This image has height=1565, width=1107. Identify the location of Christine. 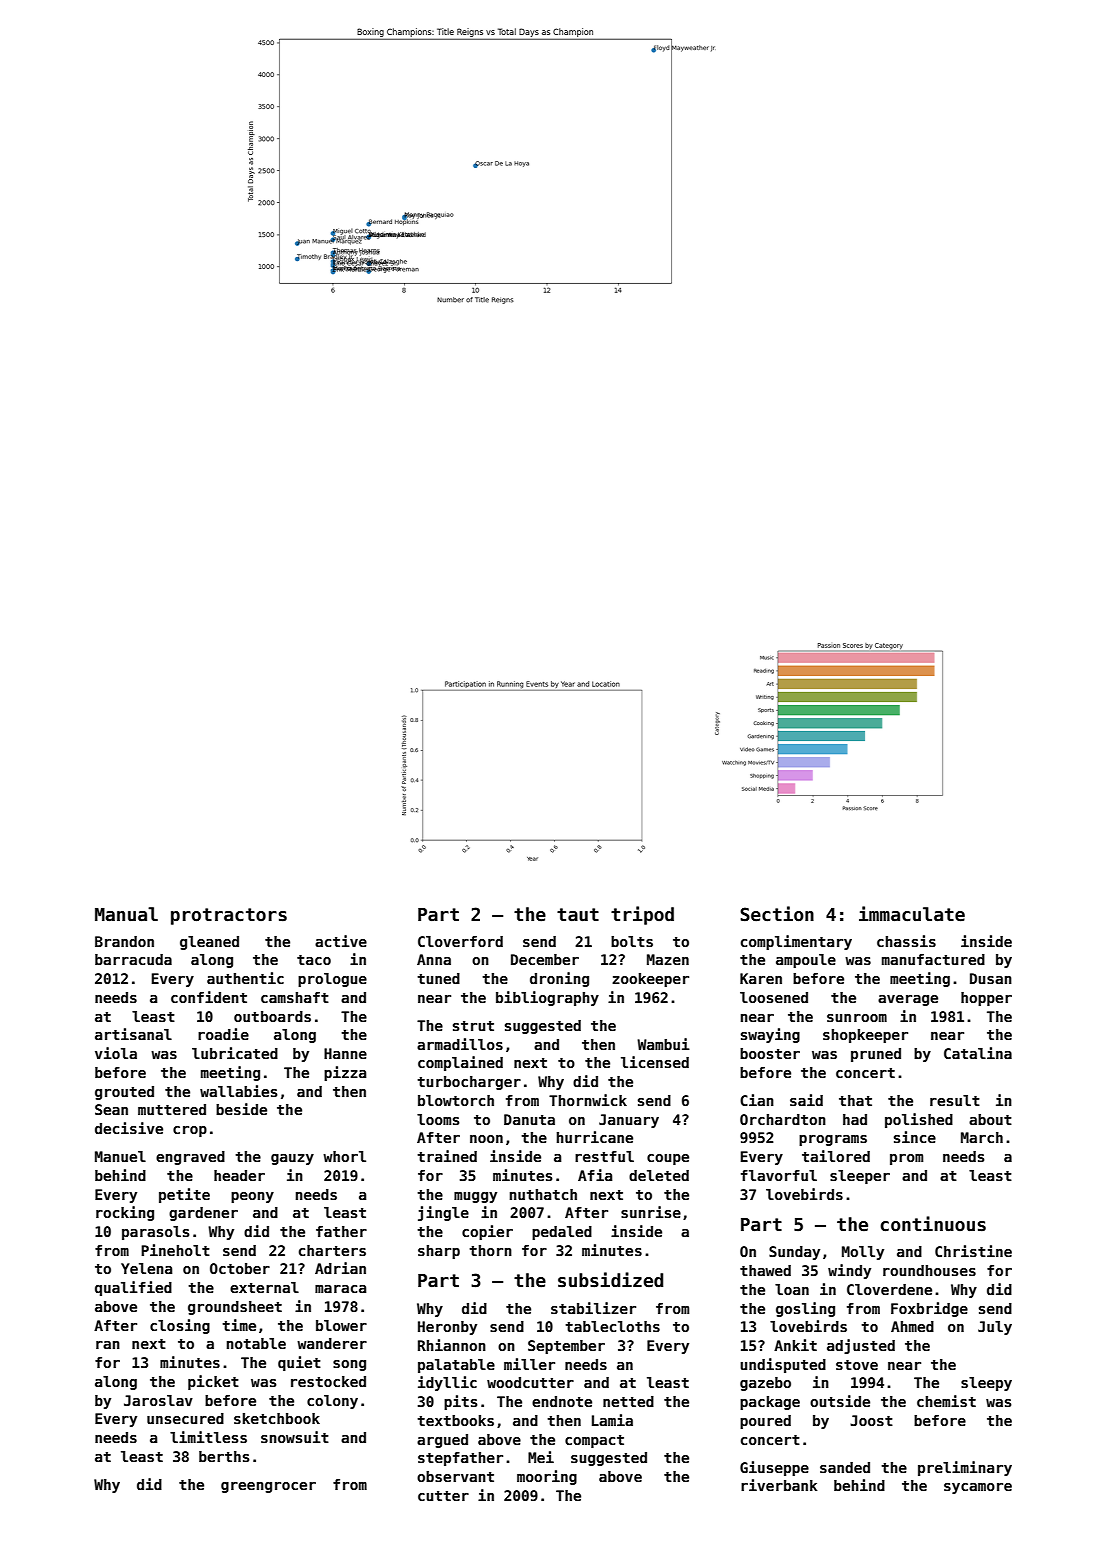
(973, 1251).
